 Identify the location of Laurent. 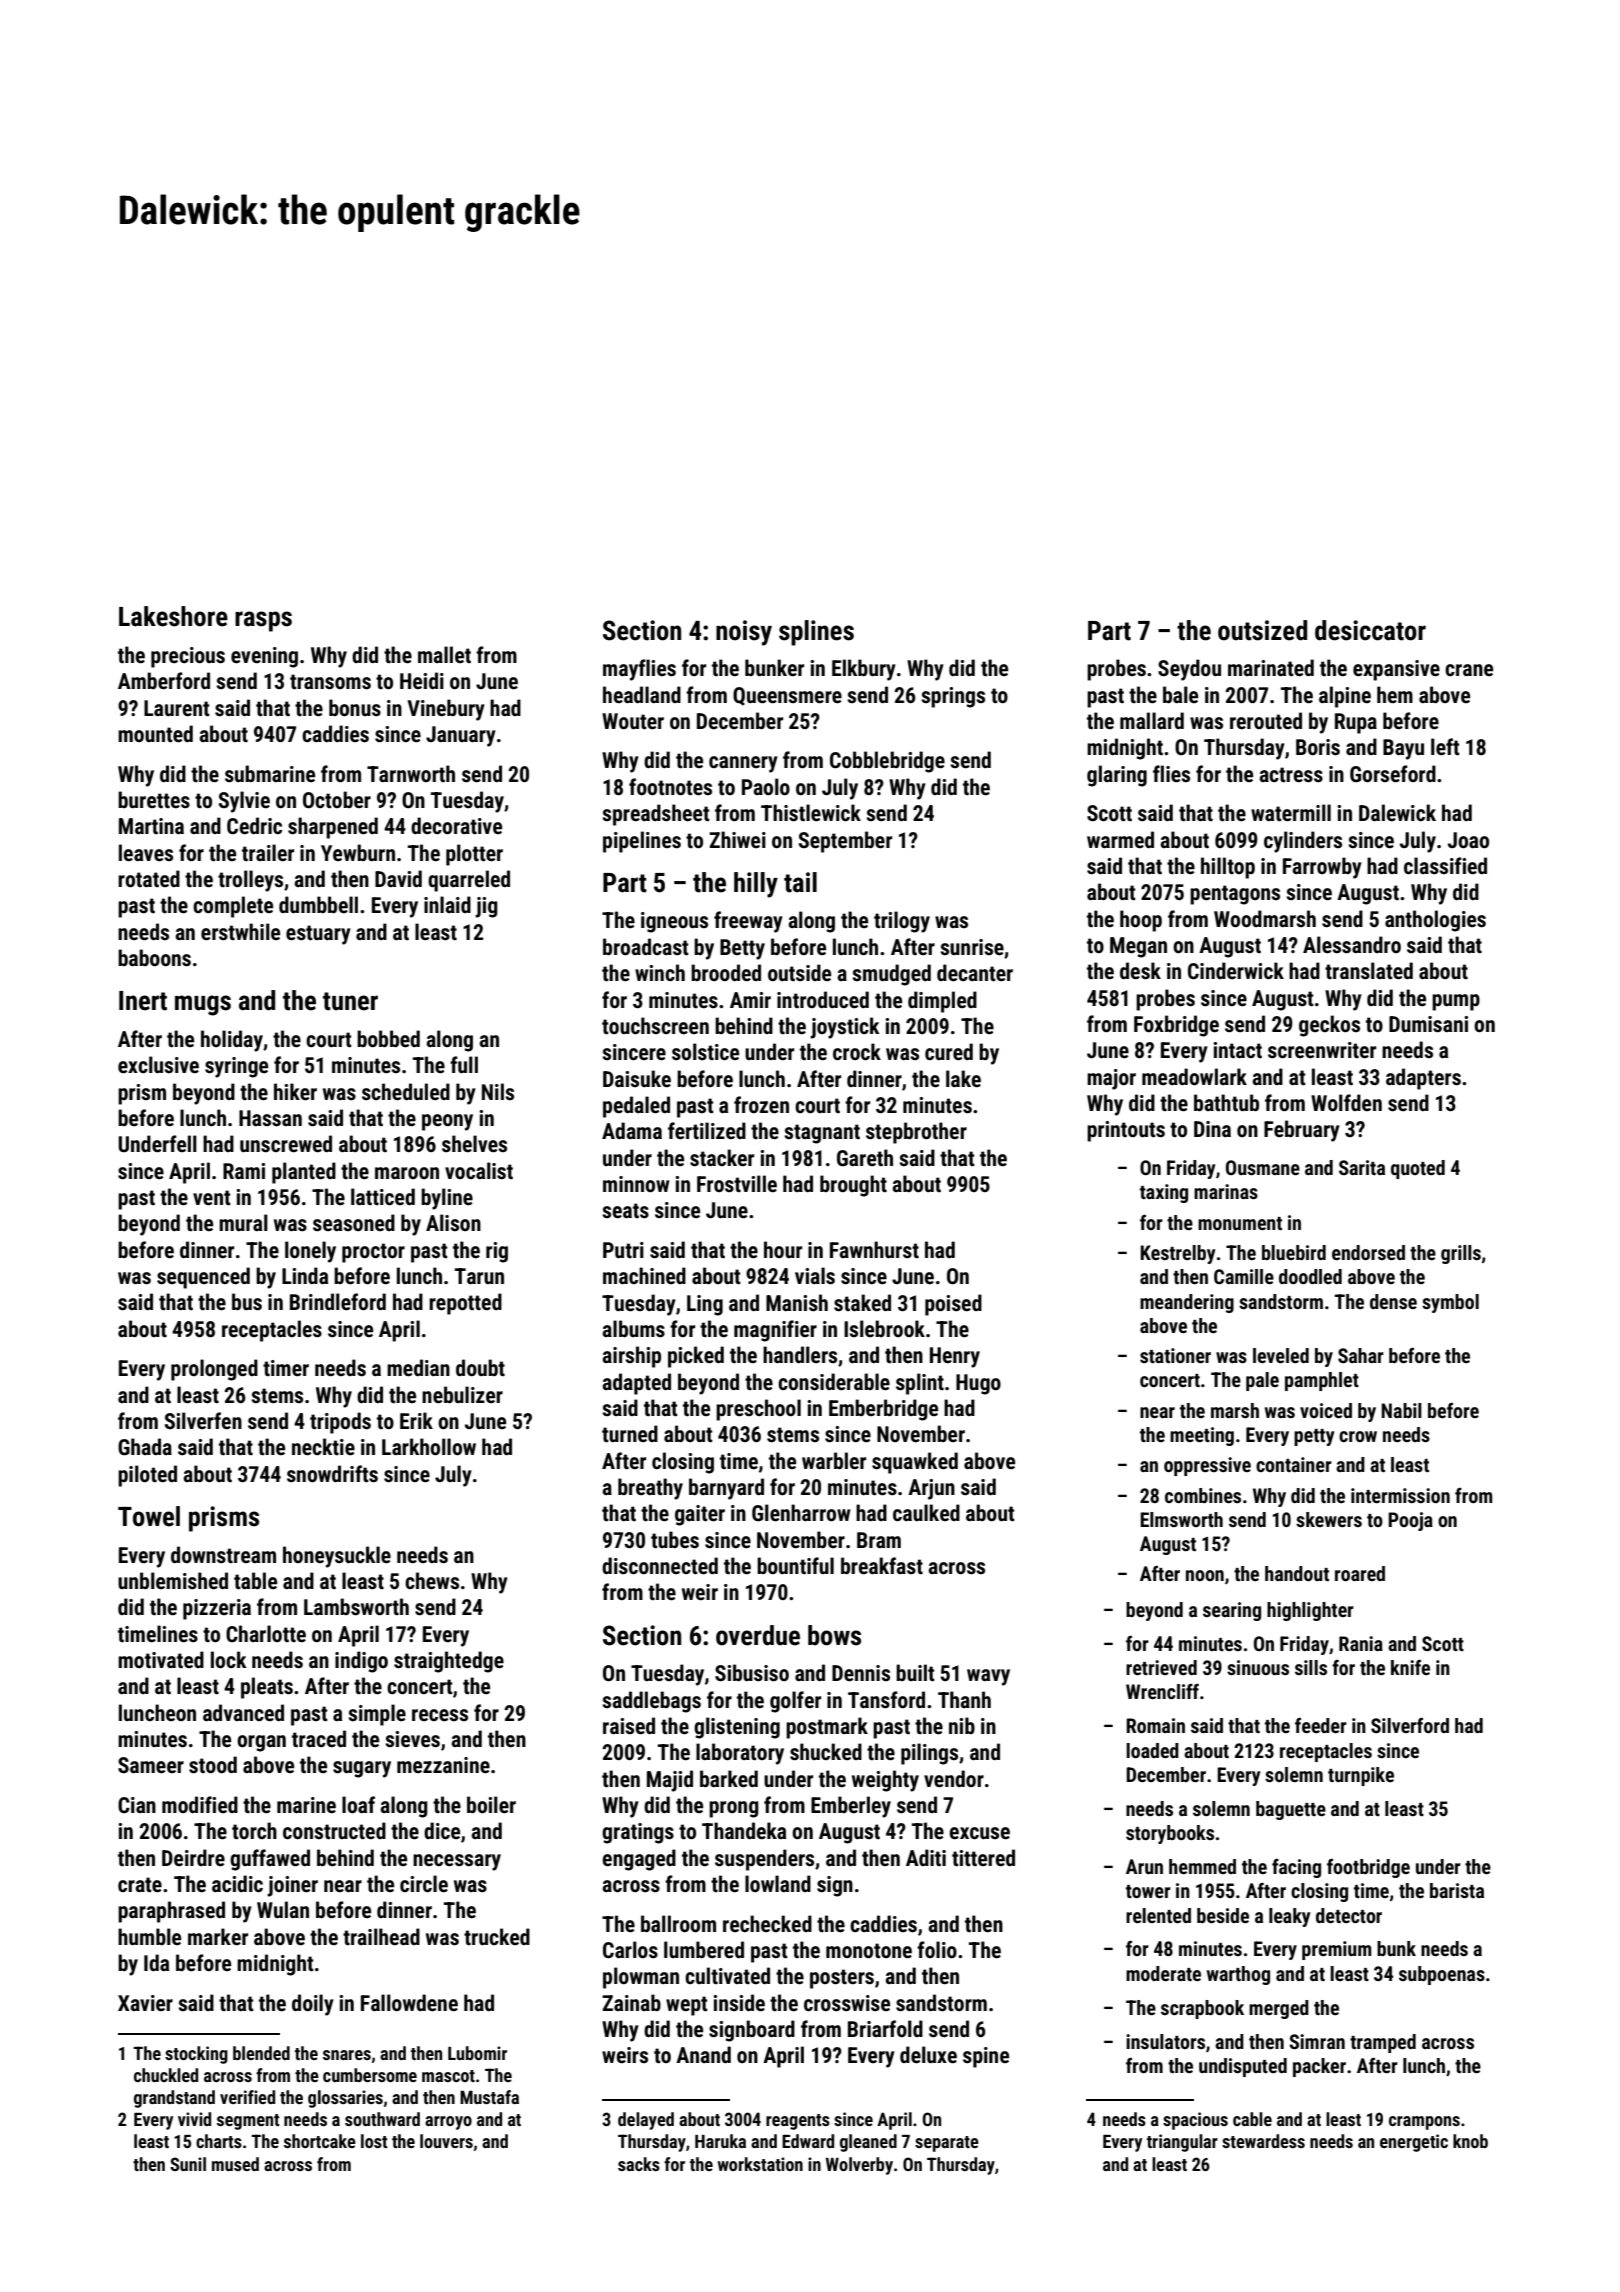
(177, 708).
